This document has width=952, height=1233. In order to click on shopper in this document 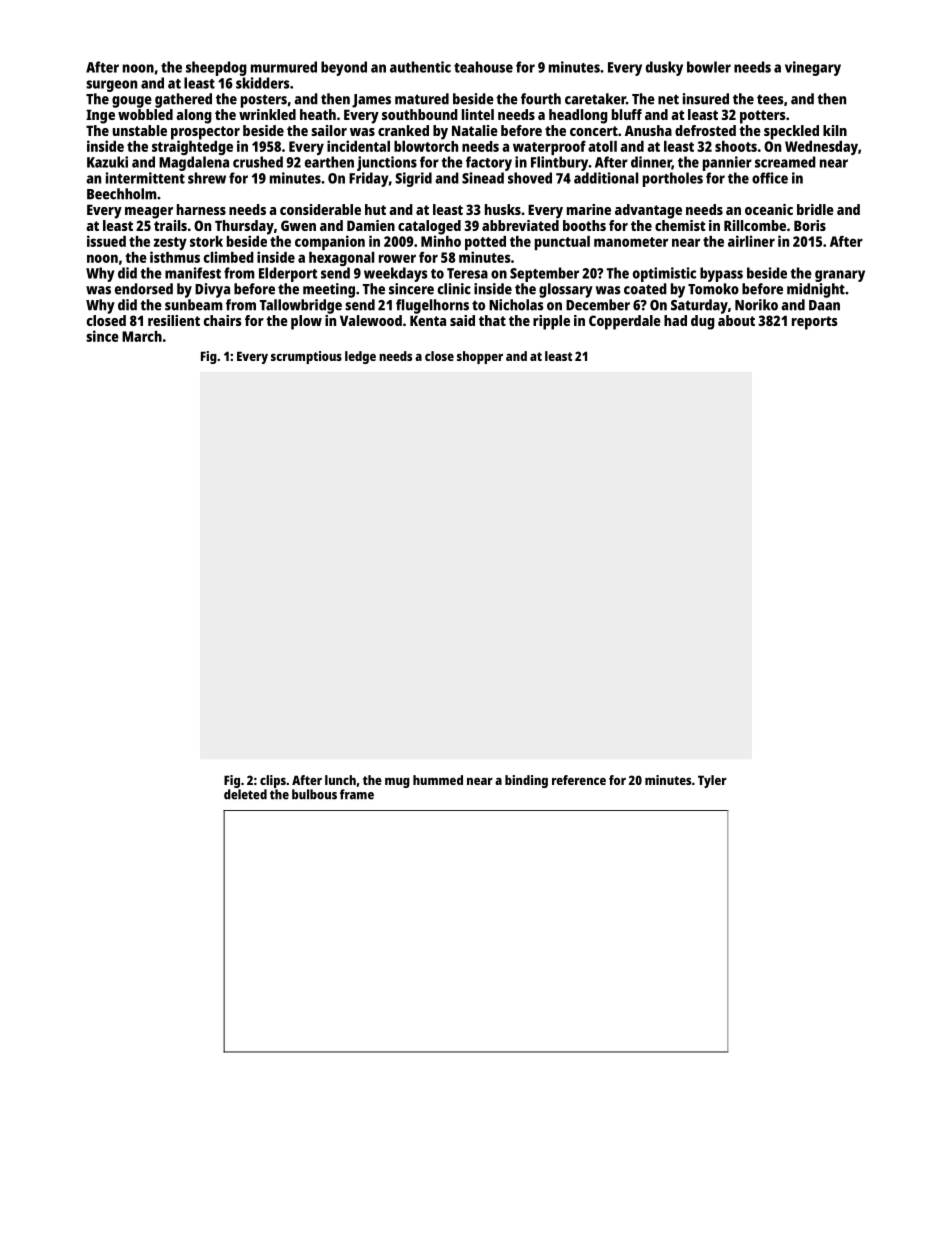, I will do `click(480, 357)`.
